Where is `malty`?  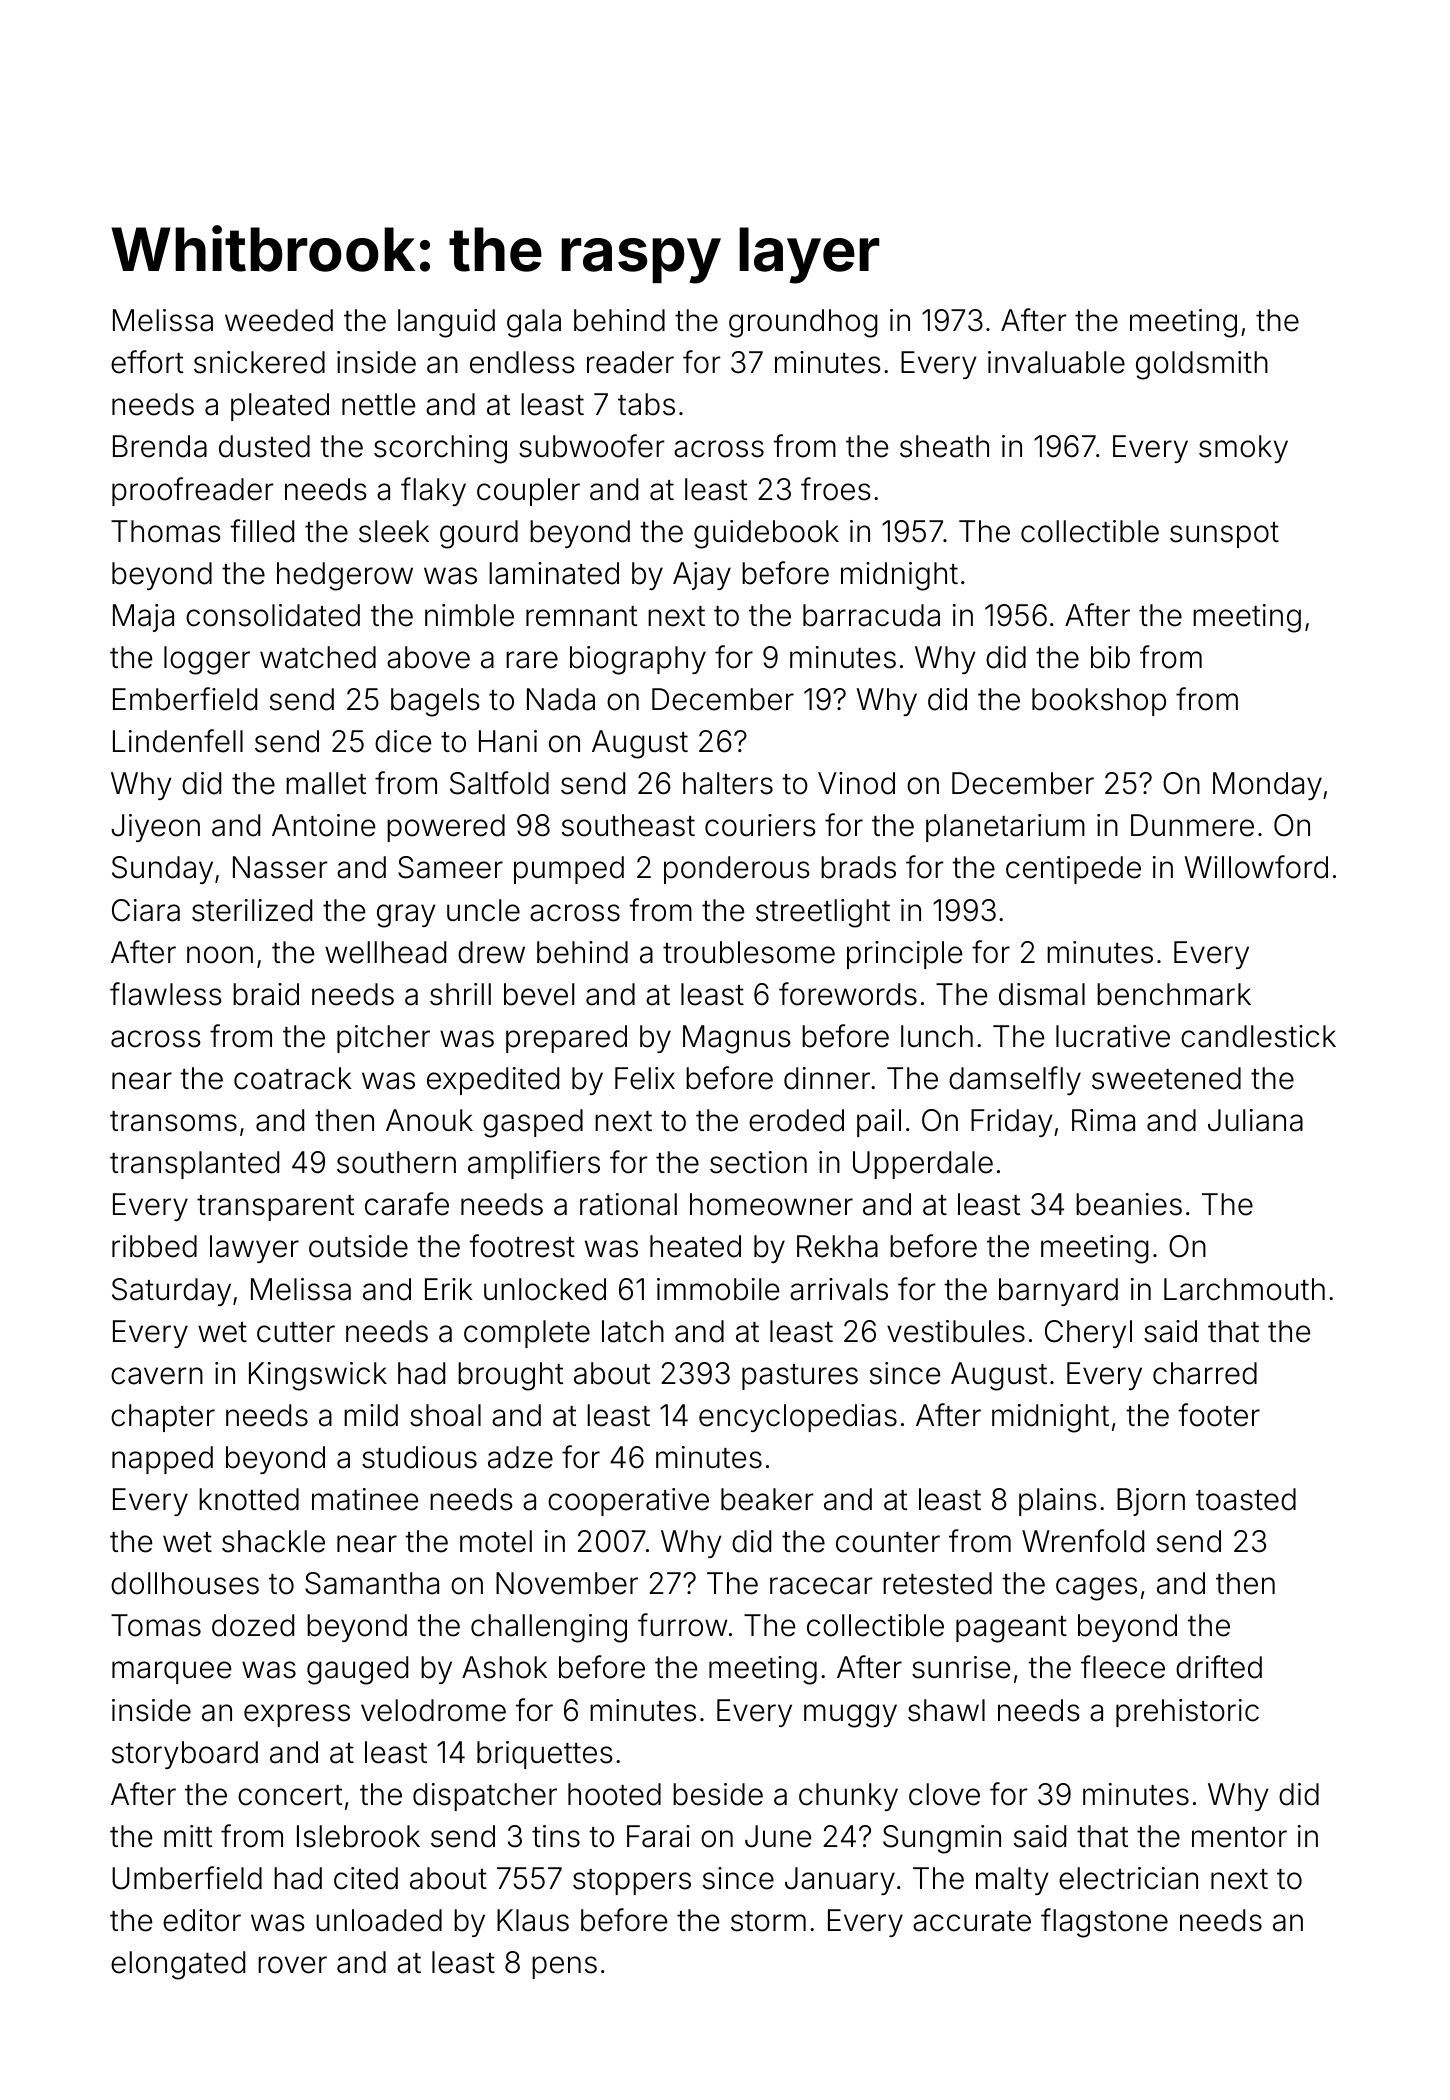
malty is located at coordinates (1012, 1881).
